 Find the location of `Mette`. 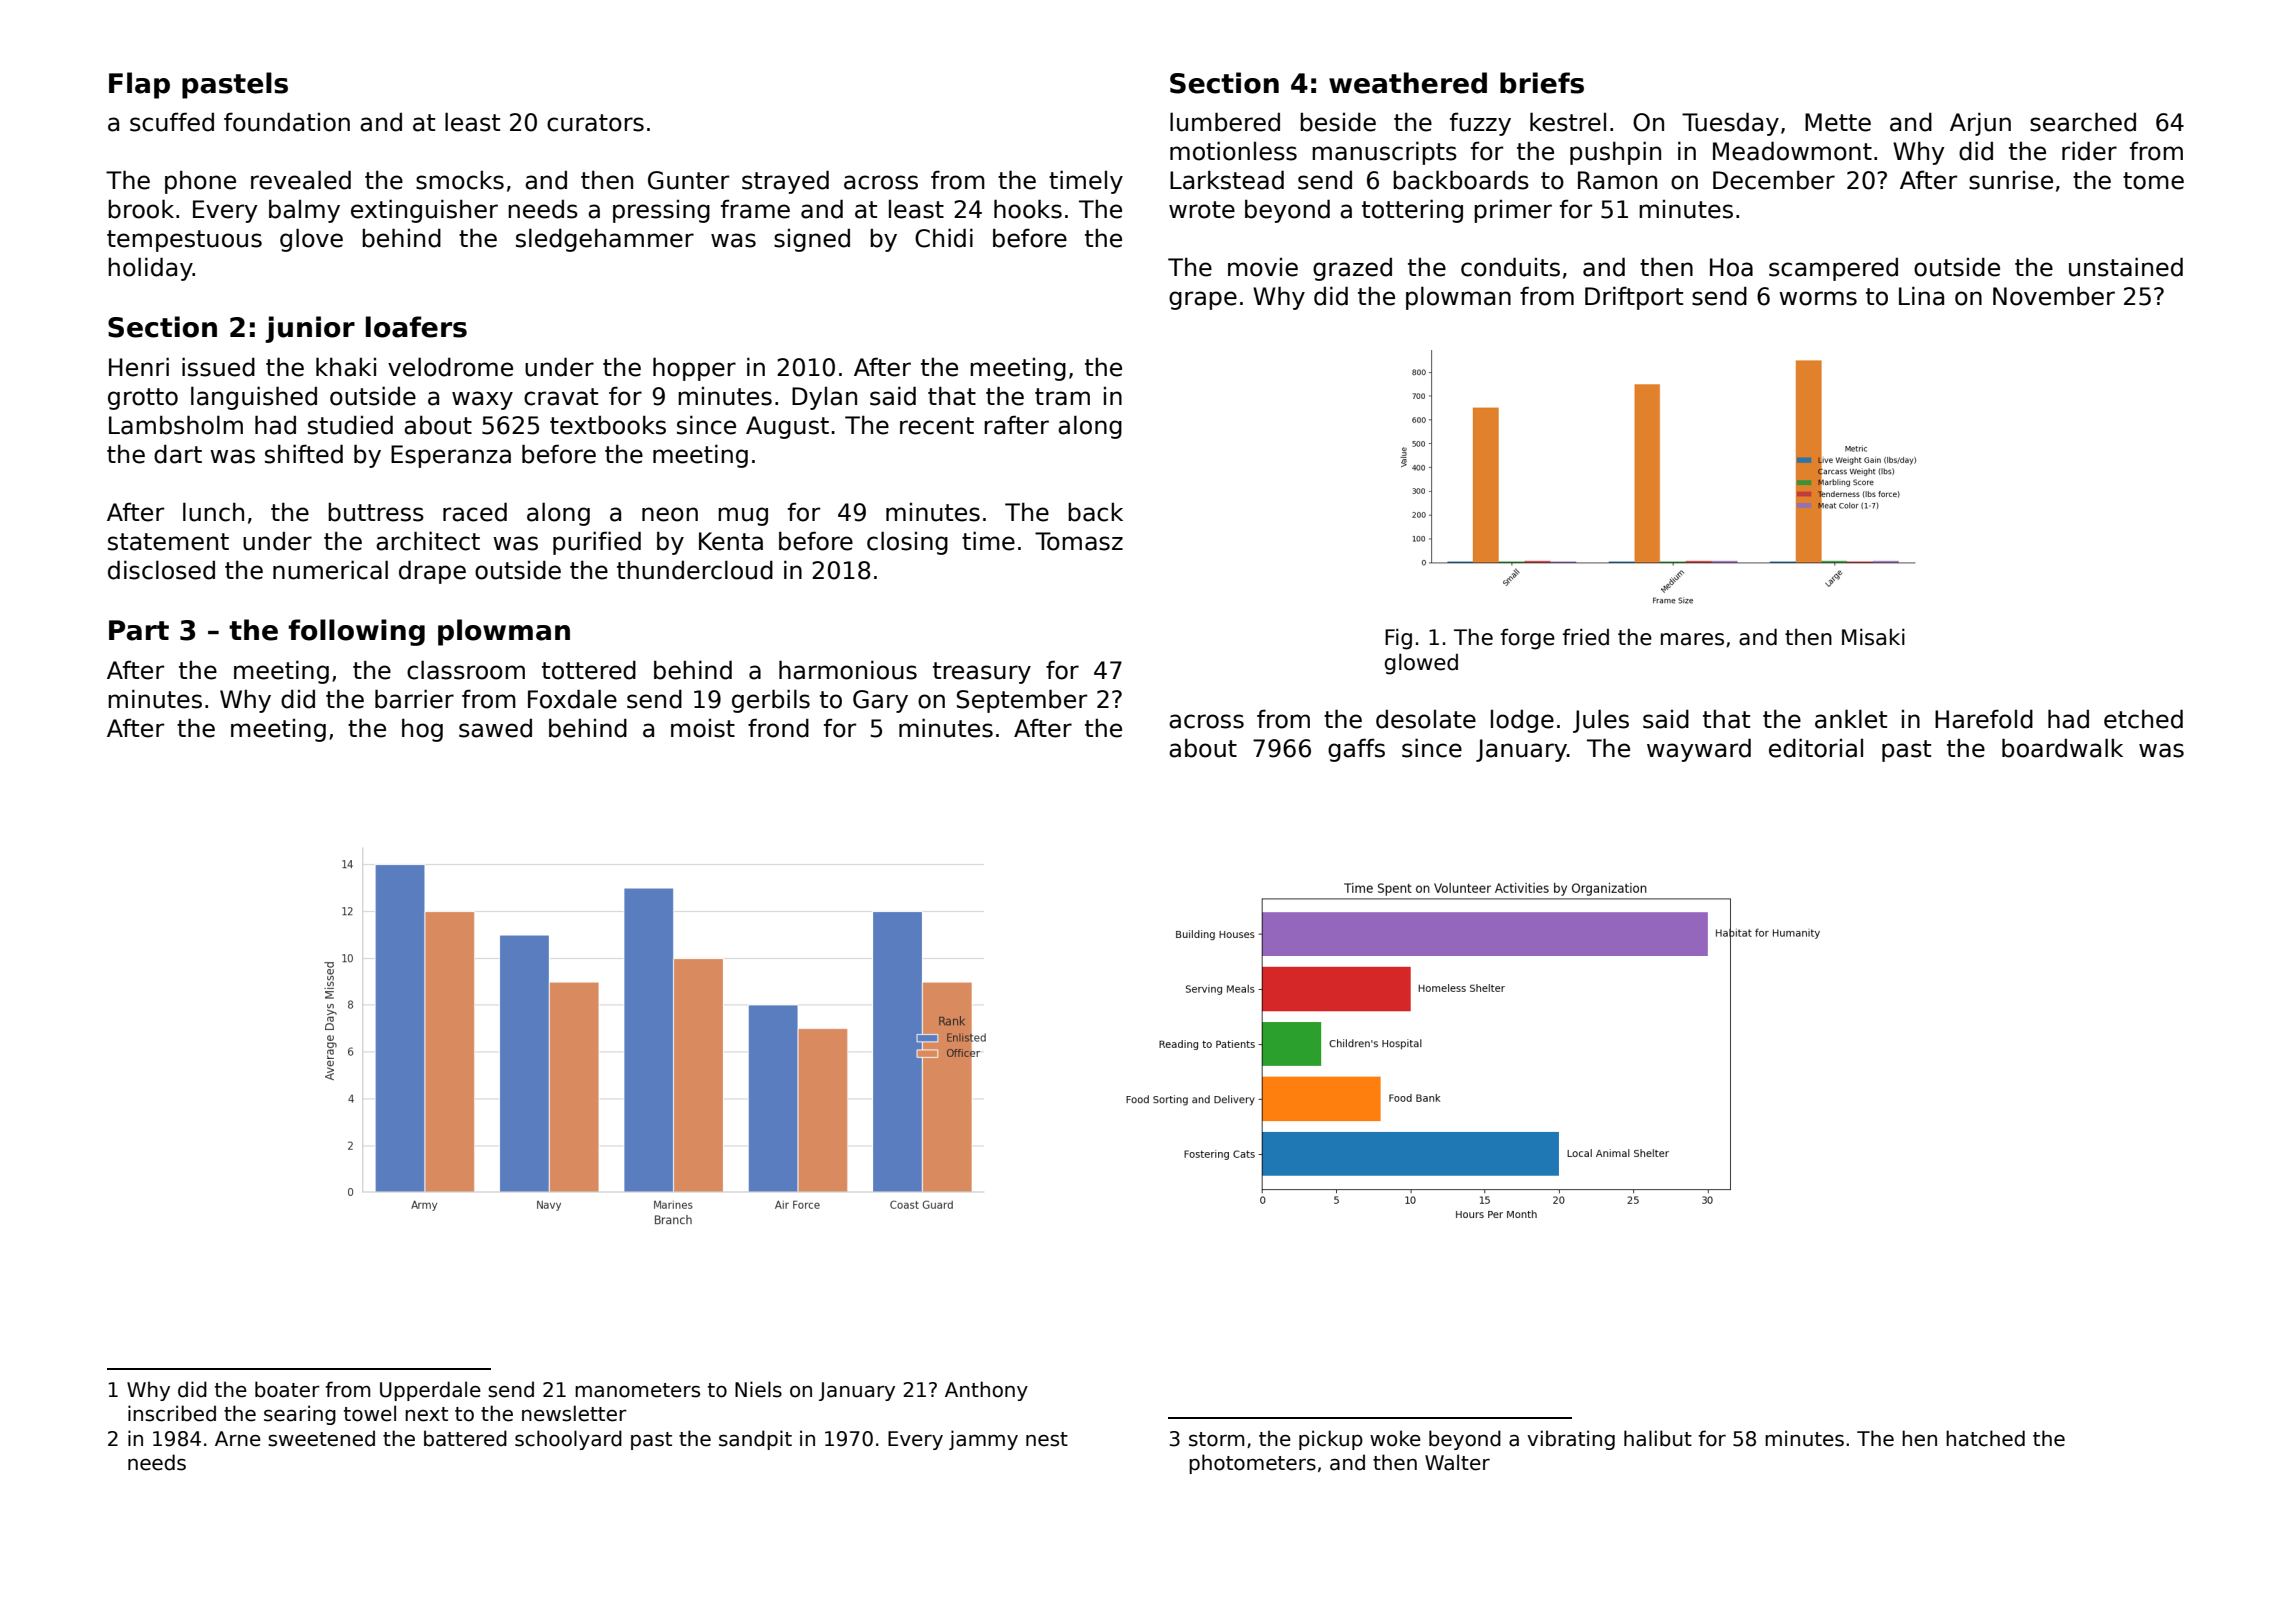

Mette is located at coordinates (1838, 122).
